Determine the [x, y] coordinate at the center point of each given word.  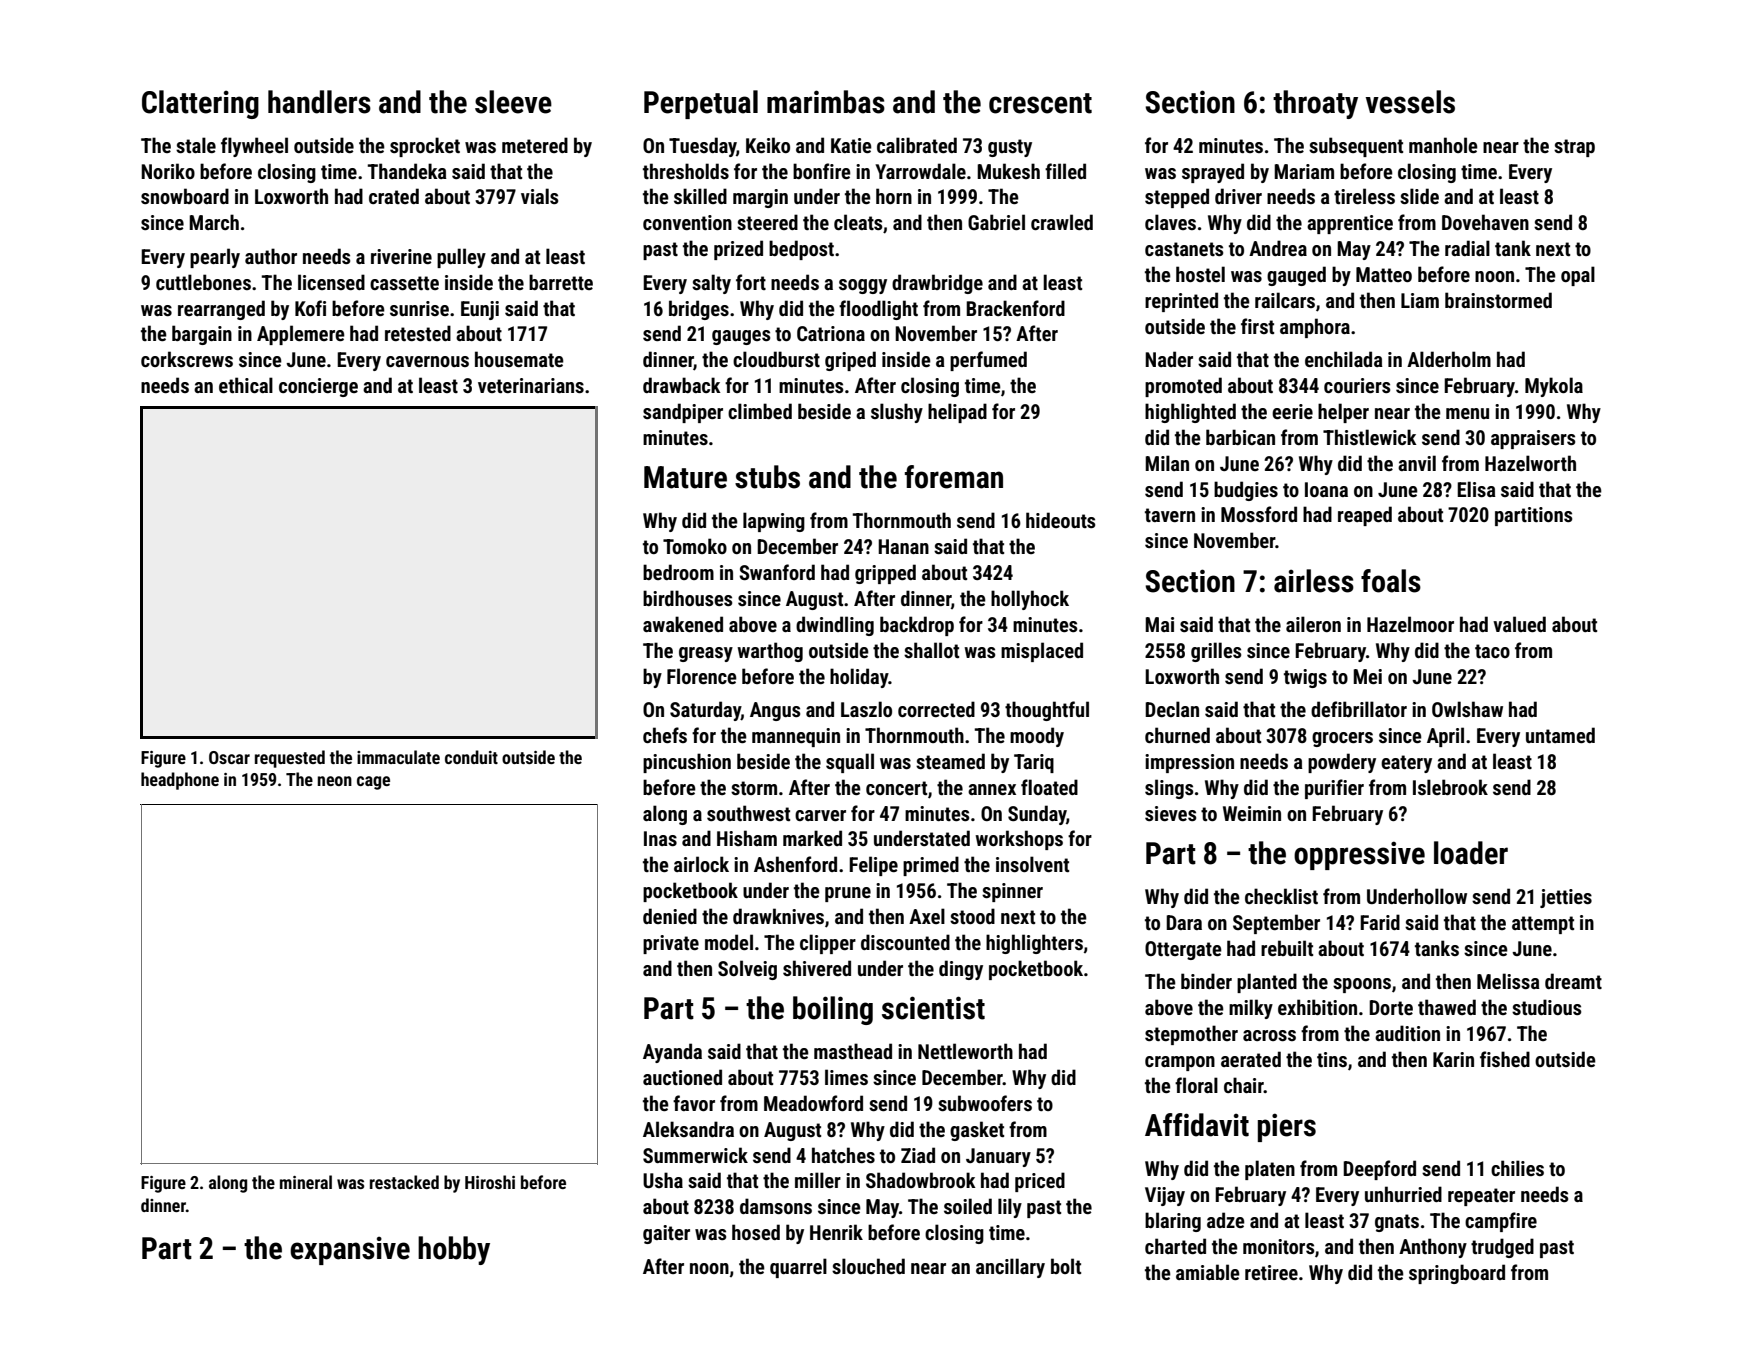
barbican [1240, 437]
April [1445, 737]
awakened [683, 624]
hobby [454, 1250]
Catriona [831, 333]
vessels [1410, 102]
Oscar [229, 757]
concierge [318, 387]
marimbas [826, 102]
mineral [306, 1182]
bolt [1066, 1266]
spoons [1362, 985]
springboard [1457, 1274]
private [671, 944]
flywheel [254, 147]
